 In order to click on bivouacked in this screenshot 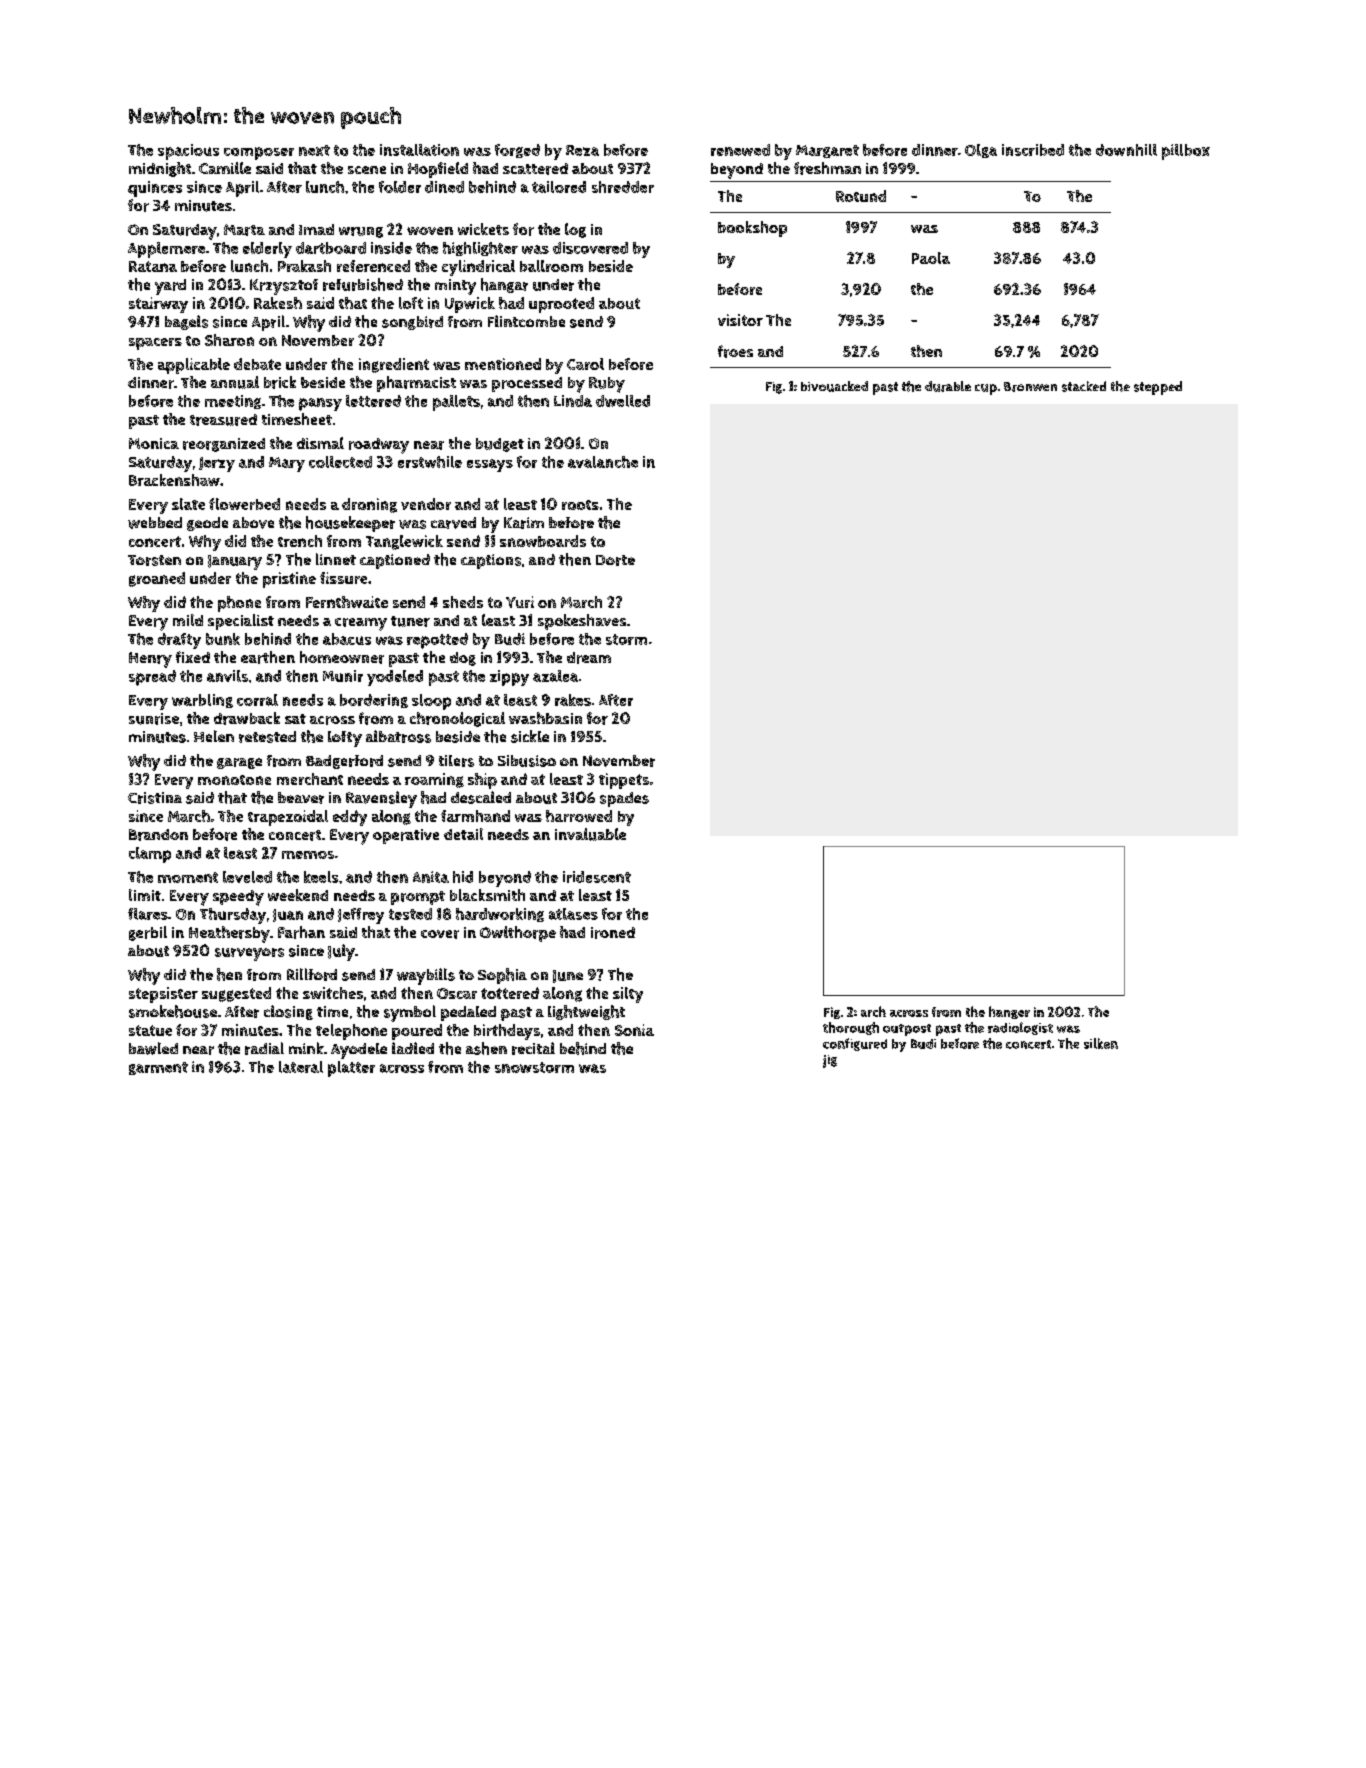, I will do `click(834, 386)`.
